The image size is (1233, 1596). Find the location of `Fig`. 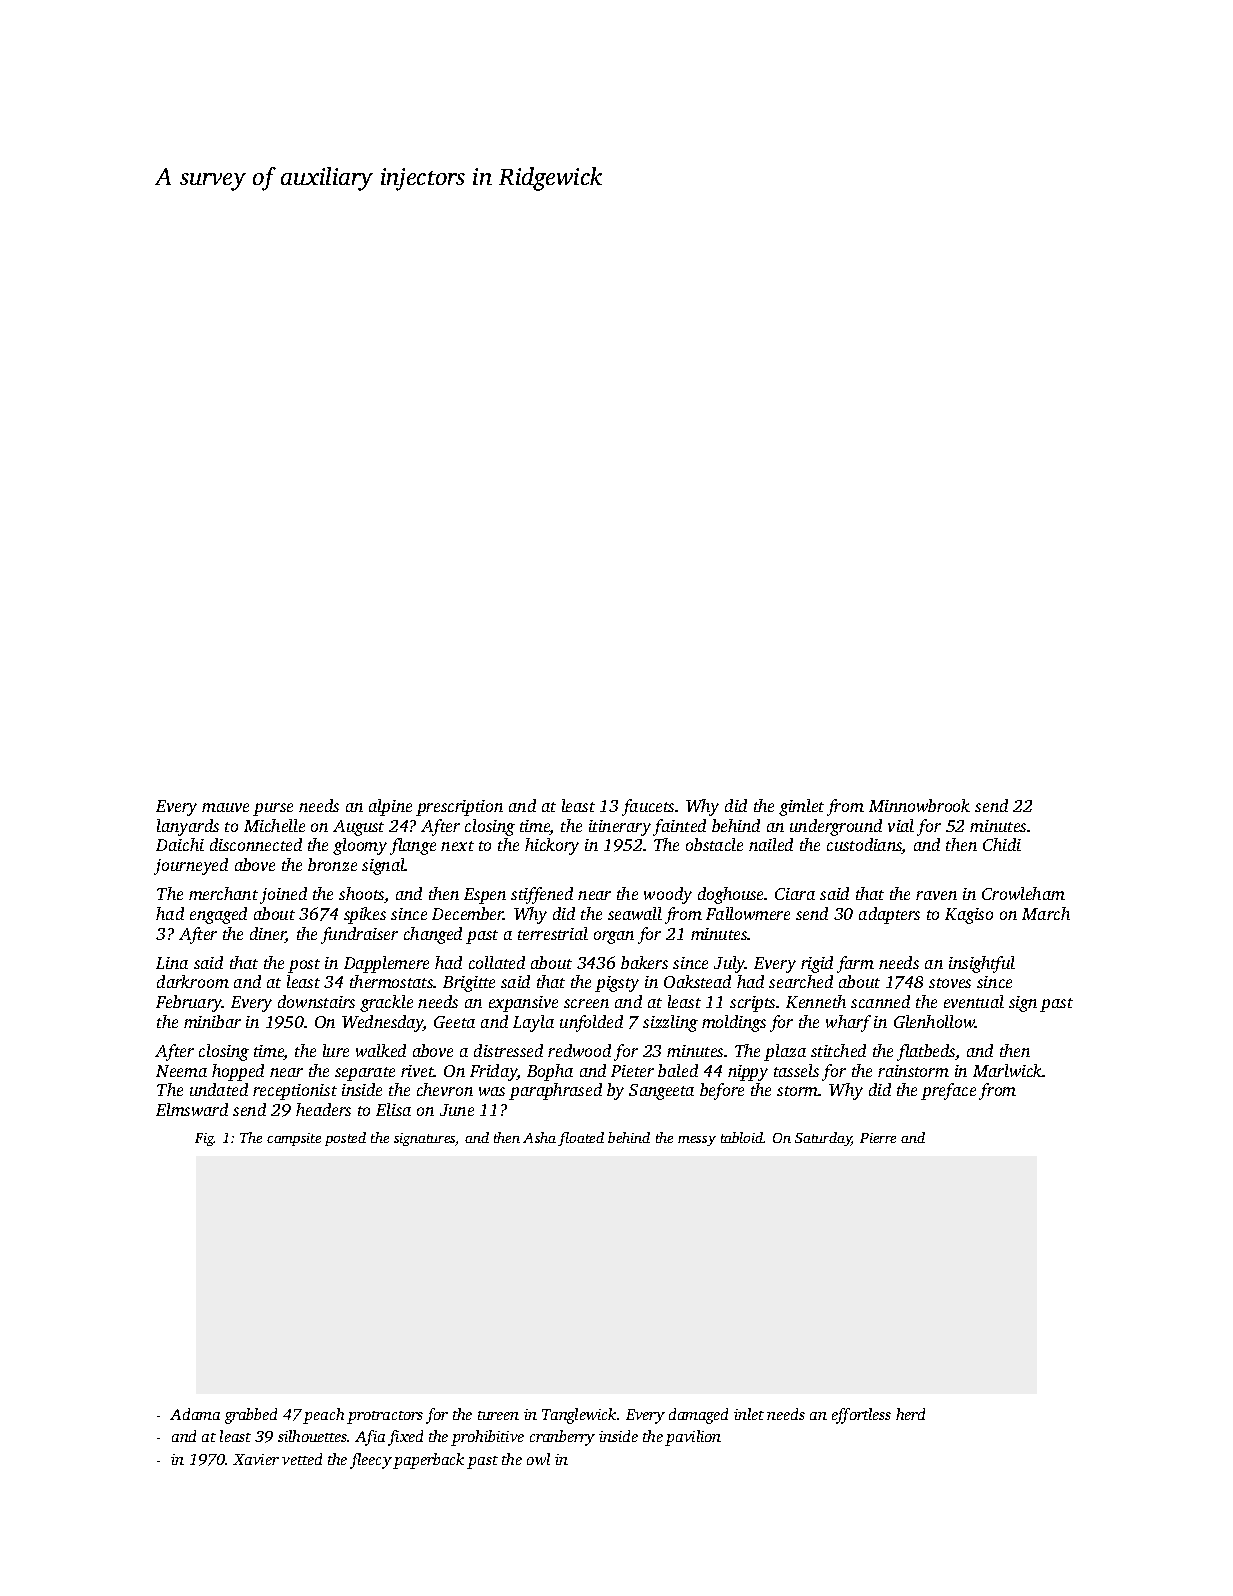

Fig is located at coordinates (204, 1139).
